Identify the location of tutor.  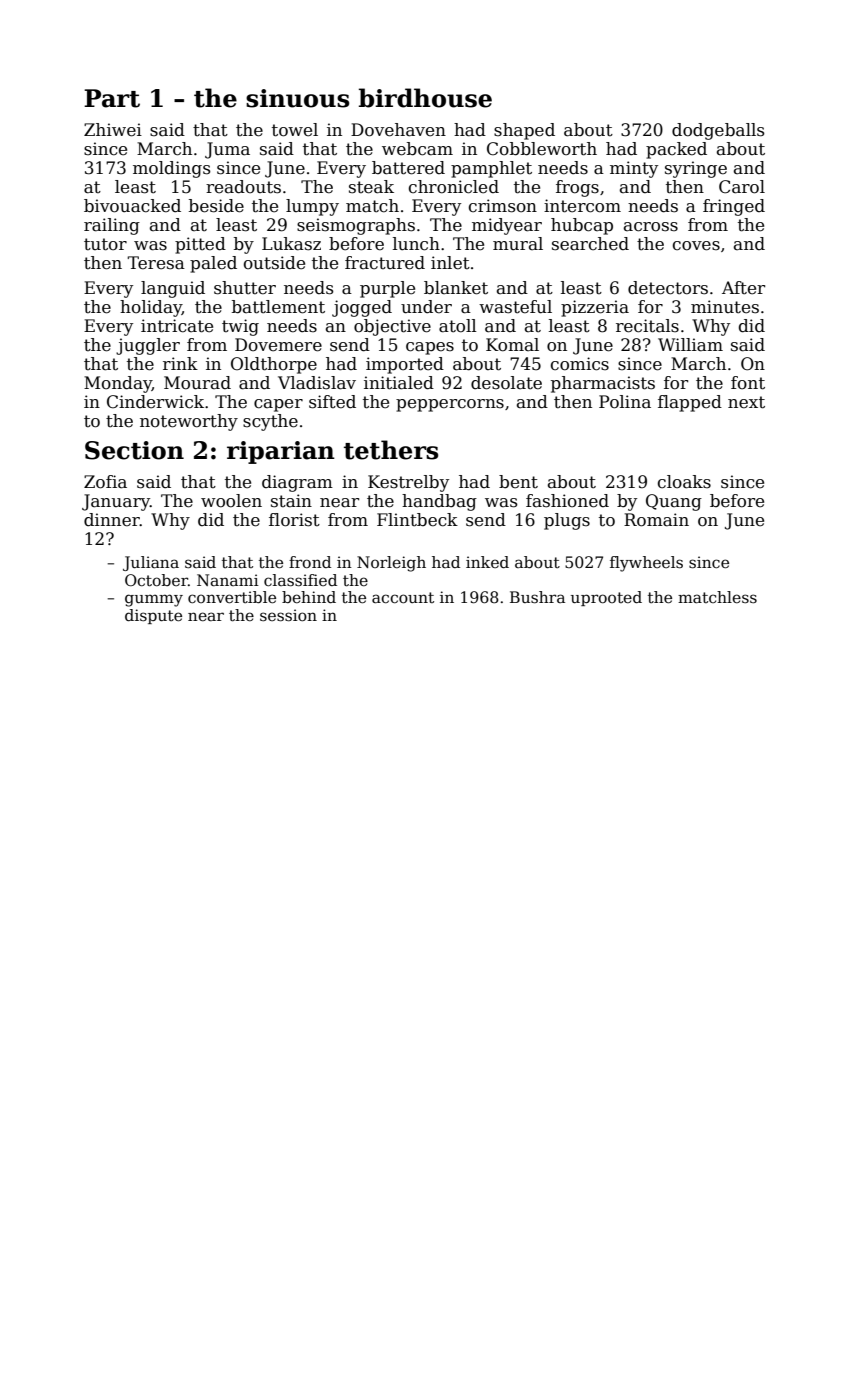
(105, 244).
